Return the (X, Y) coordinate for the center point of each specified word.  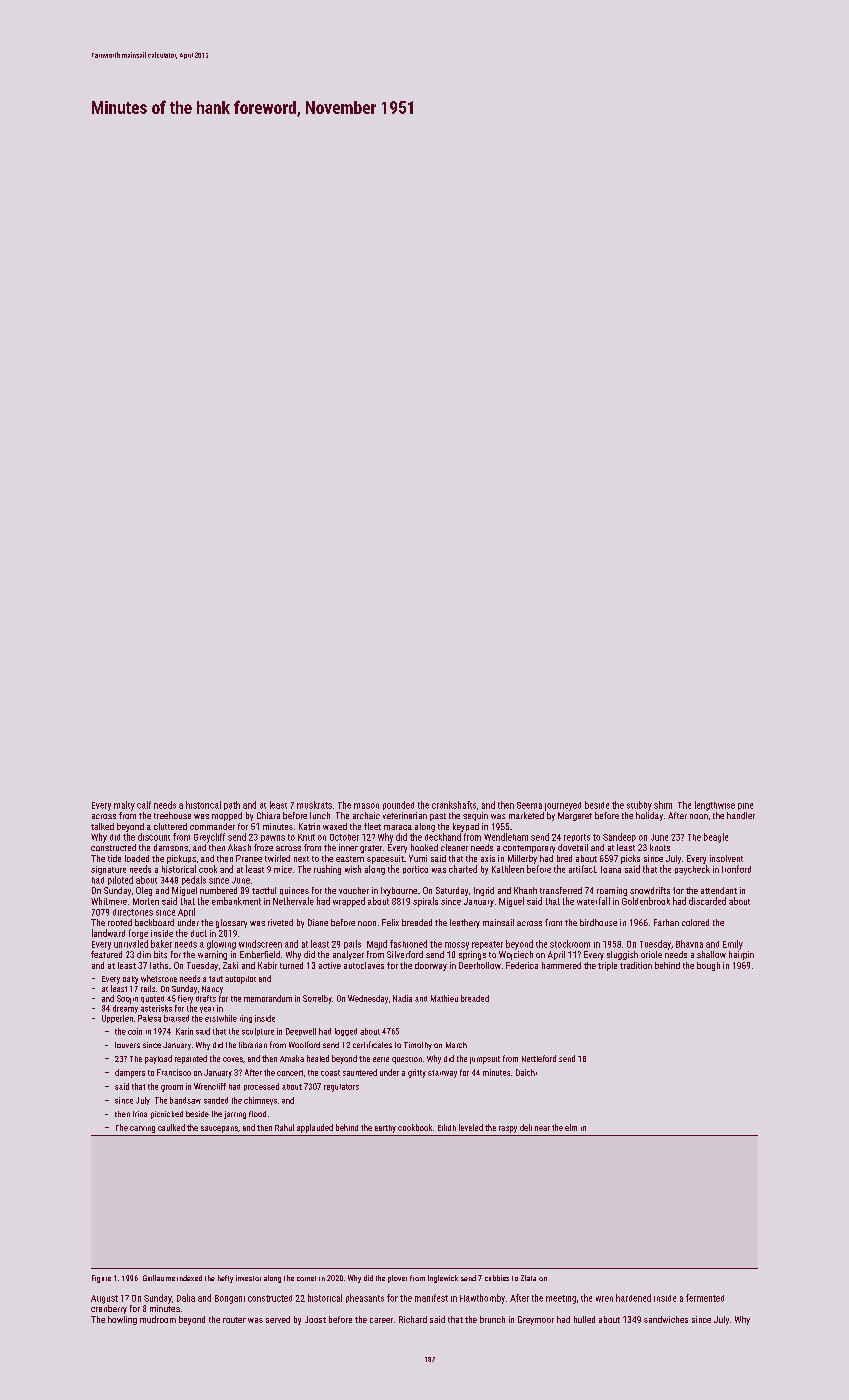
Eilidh (447, 1127)
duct (199, 933)
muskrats (314, 805)
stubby (639, 806)
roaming (612, 891)
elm (571, 1127)
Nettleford (539, 1058)
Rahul (284, 1127)
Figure (101, 1279)
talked (102, 826)
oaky (130, 980)
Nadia (402, 998)
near (542, 1128)
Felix (390, 922)
